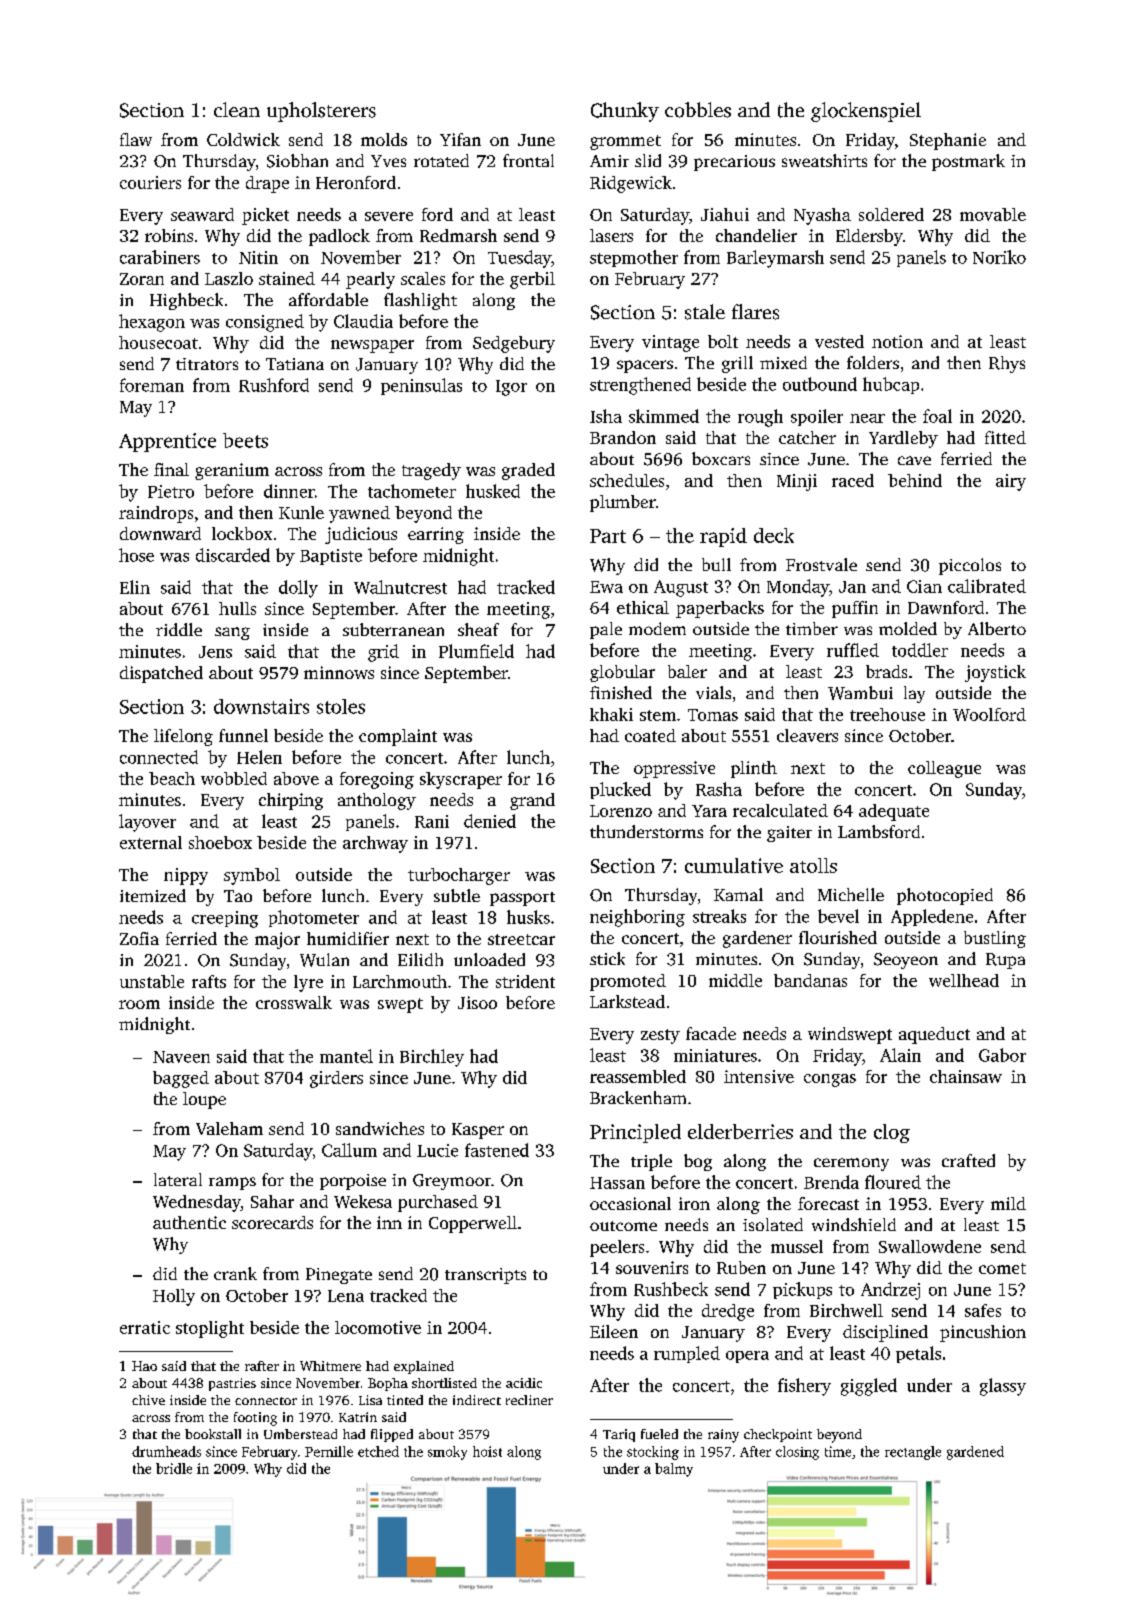 The height and width of the screenshot is (1620, 1145). Describe the element at coordinates (300, 1434) in the screenshot. I see `Umberstead` at that location.
